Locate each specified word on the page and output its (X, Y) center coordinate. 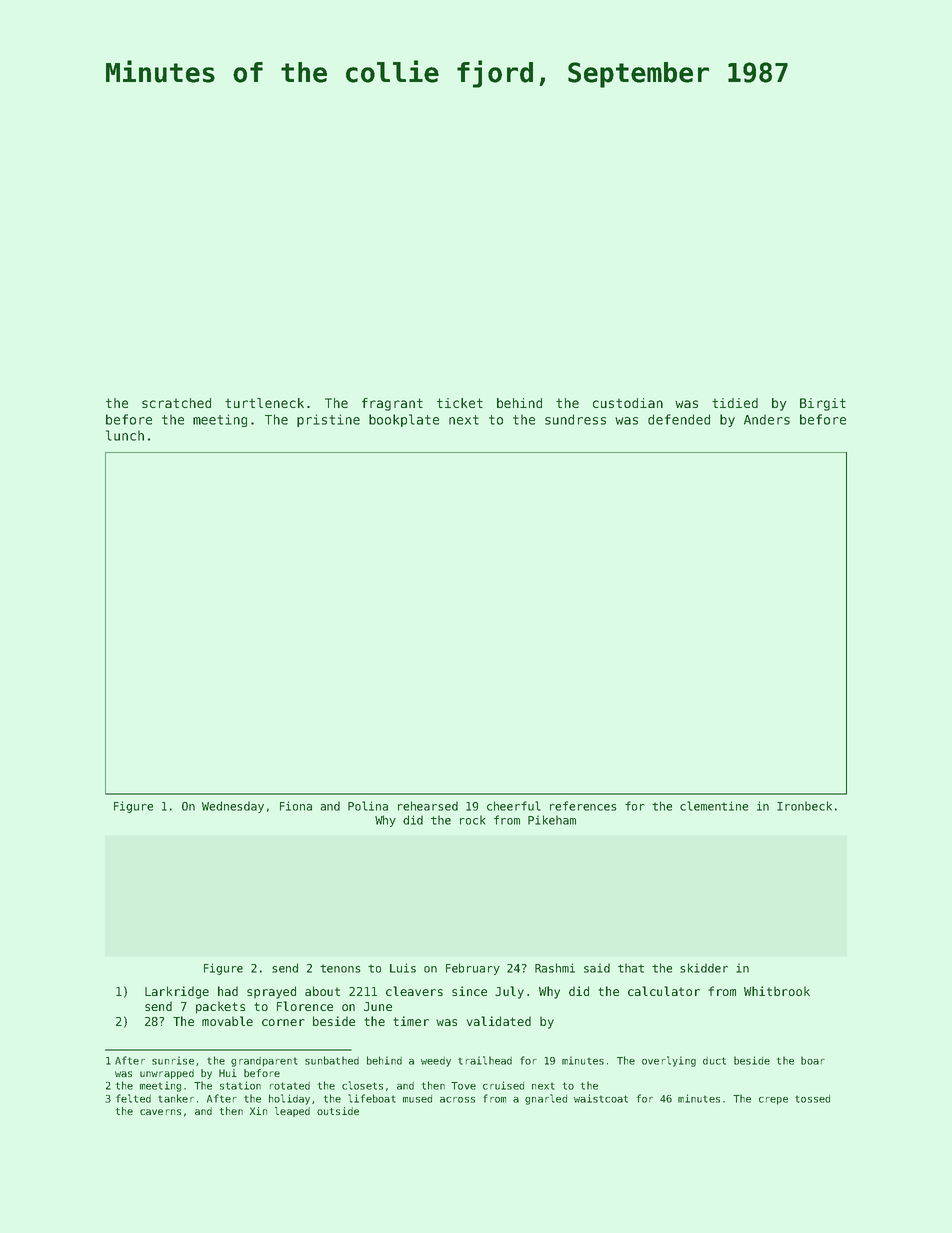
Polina (368, 806)
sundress (575, 419)
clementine (714, 806)
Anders (767, 419)
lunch (125, 435)
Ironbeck (804, 806)
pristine (328, 420)
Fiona (296, 806)
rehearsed (428, 806)
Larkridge (177, 992)
